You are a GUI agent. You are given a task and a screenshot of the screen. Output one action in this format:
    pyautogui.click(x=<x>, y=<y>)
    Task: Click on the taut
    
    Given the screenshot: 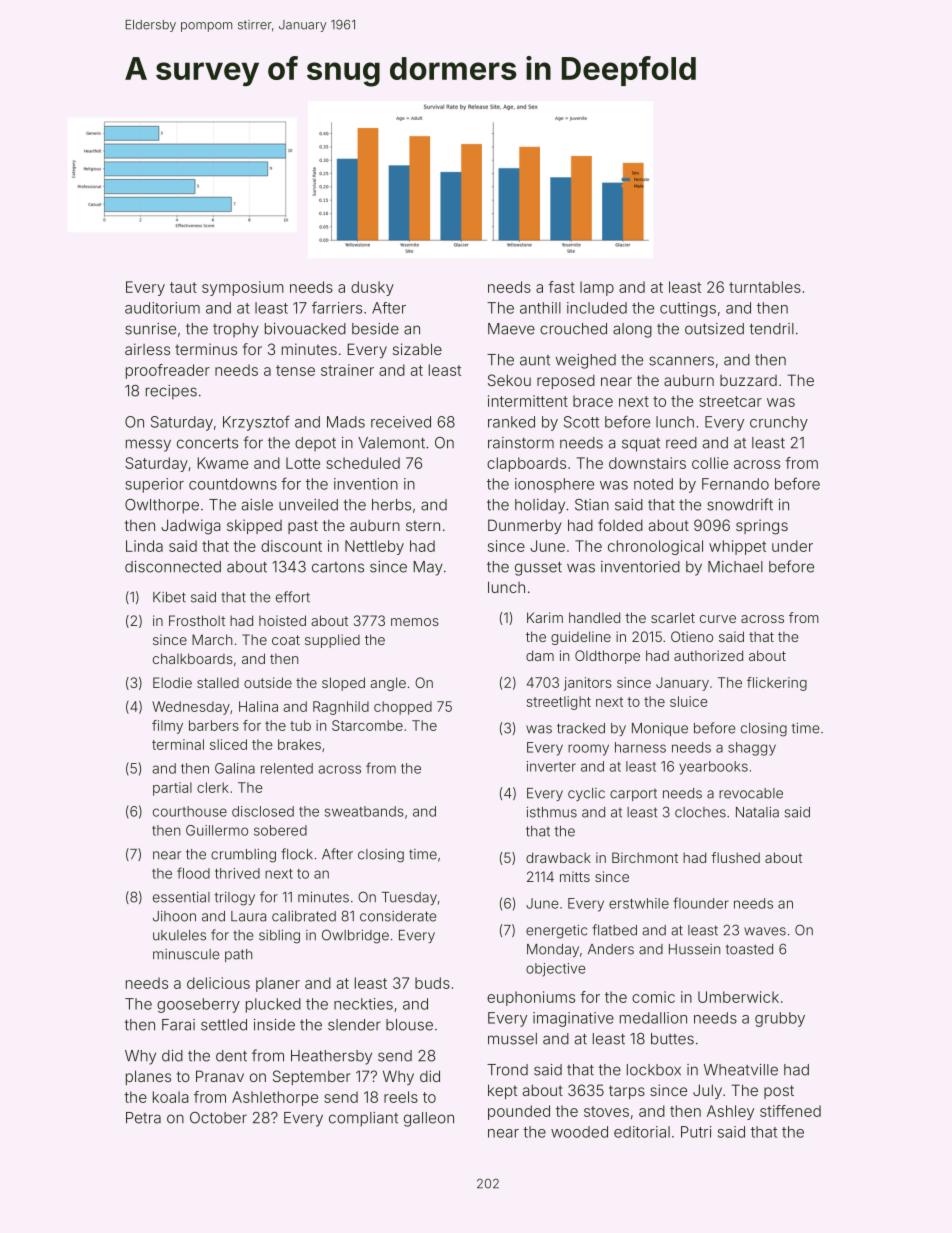 What is the action you would take?
    pyautogui.click(x=183, y=287)
